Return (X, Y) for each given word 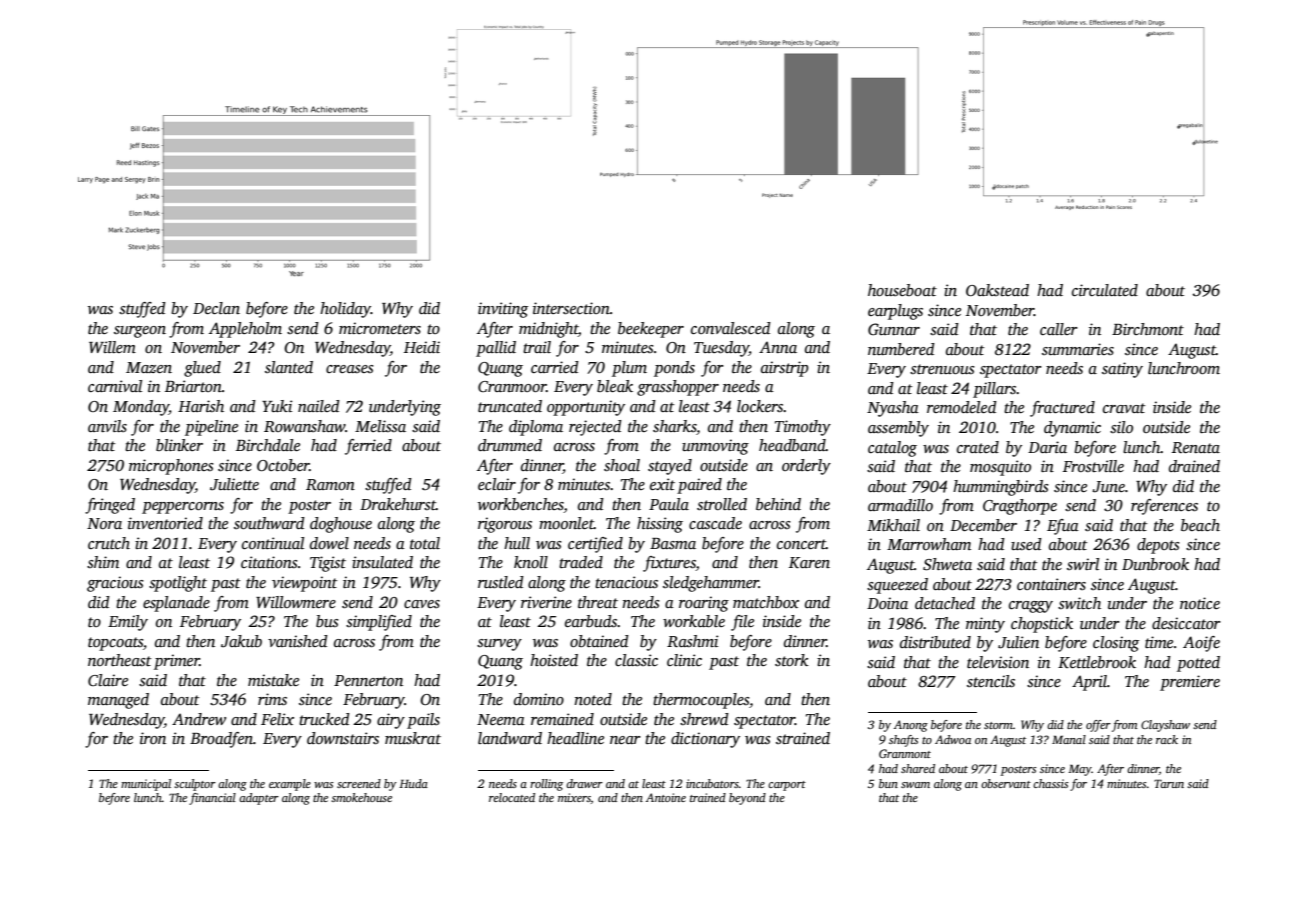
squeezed (897, 586)
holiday (345, 310)
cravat (1124, 408)
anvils (107, 426)
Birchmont (1148, 329)
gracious (115, 584)
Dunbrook (1155, 564)
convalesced (731, 328)
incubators (712, 783)
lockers (760, 406)
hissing (660, 525)
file (742, 623)
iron (153, 738)
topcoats (115, 644)
